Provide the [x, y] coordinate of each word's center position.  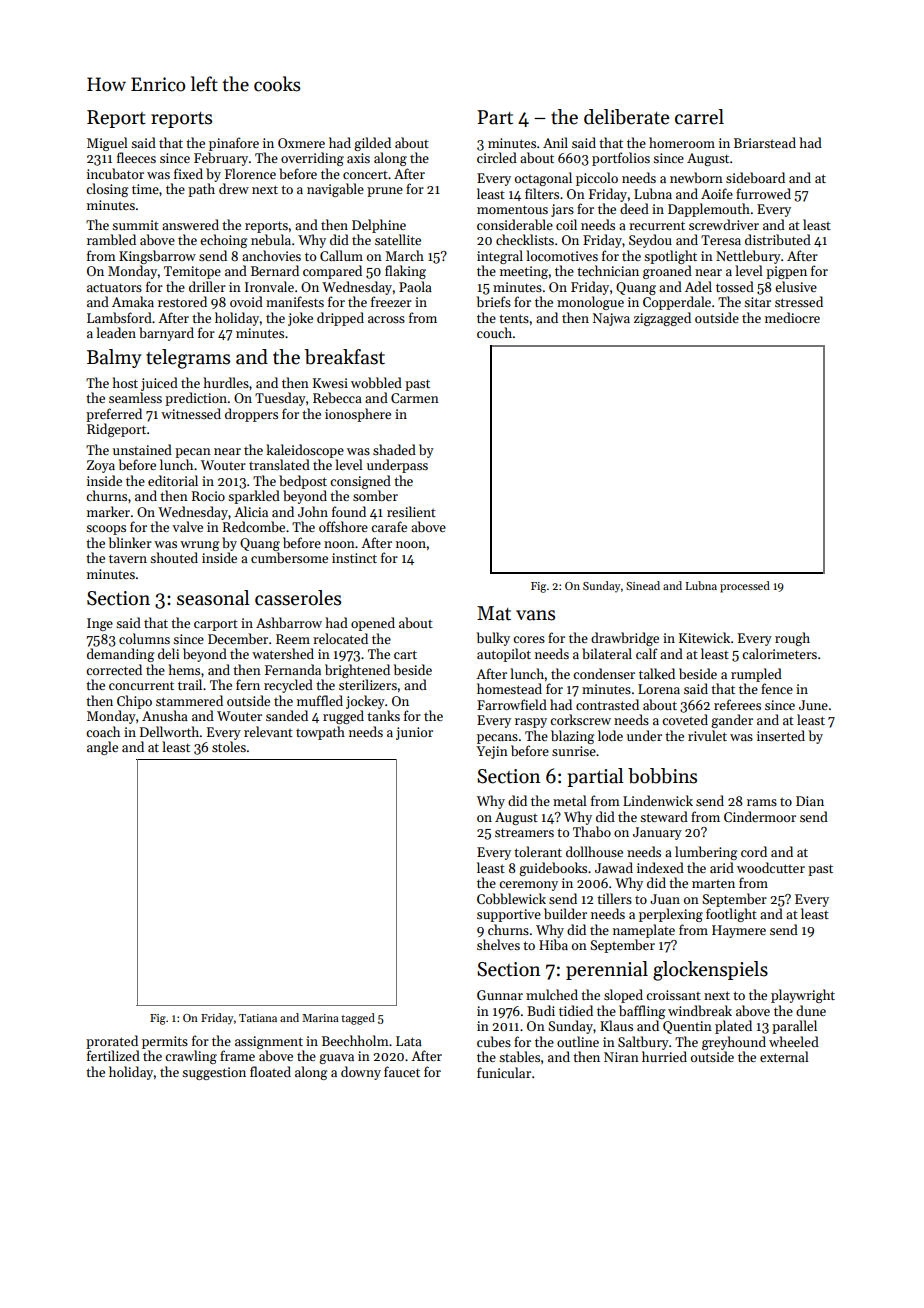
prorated [112, 1042]
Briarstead [765, 142]
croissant [673, 995]
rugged [343, 717]
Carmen [415, 398]
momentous [512, 209]
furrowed [763, 193]
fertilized [113, 1055]
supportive [509, 915]
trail [190, 684]
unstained [142, 449]
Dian [810, 801]
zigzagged [662, 319]
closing [107, 190]
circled [497, 157]
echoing [224, 241]
